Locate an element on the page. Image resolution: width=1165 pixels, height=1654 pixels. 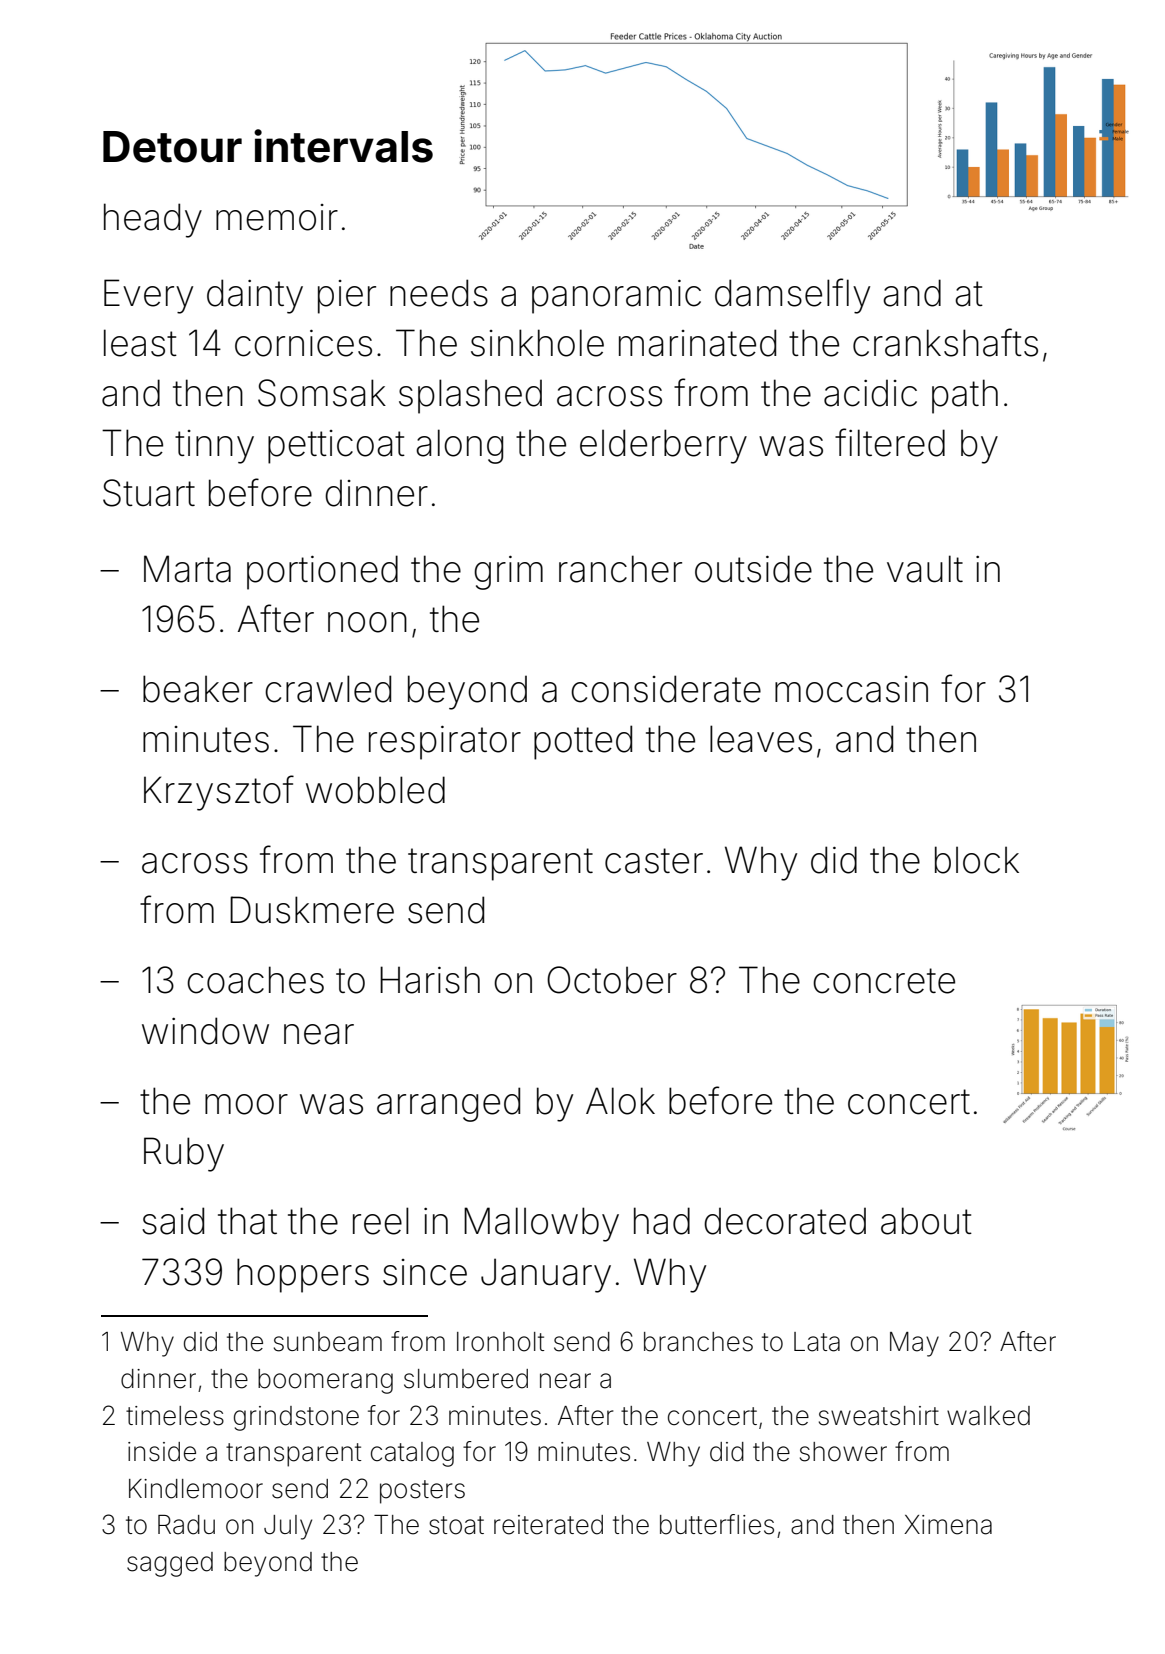
butterflies is located at coordinates (717, 1524).
